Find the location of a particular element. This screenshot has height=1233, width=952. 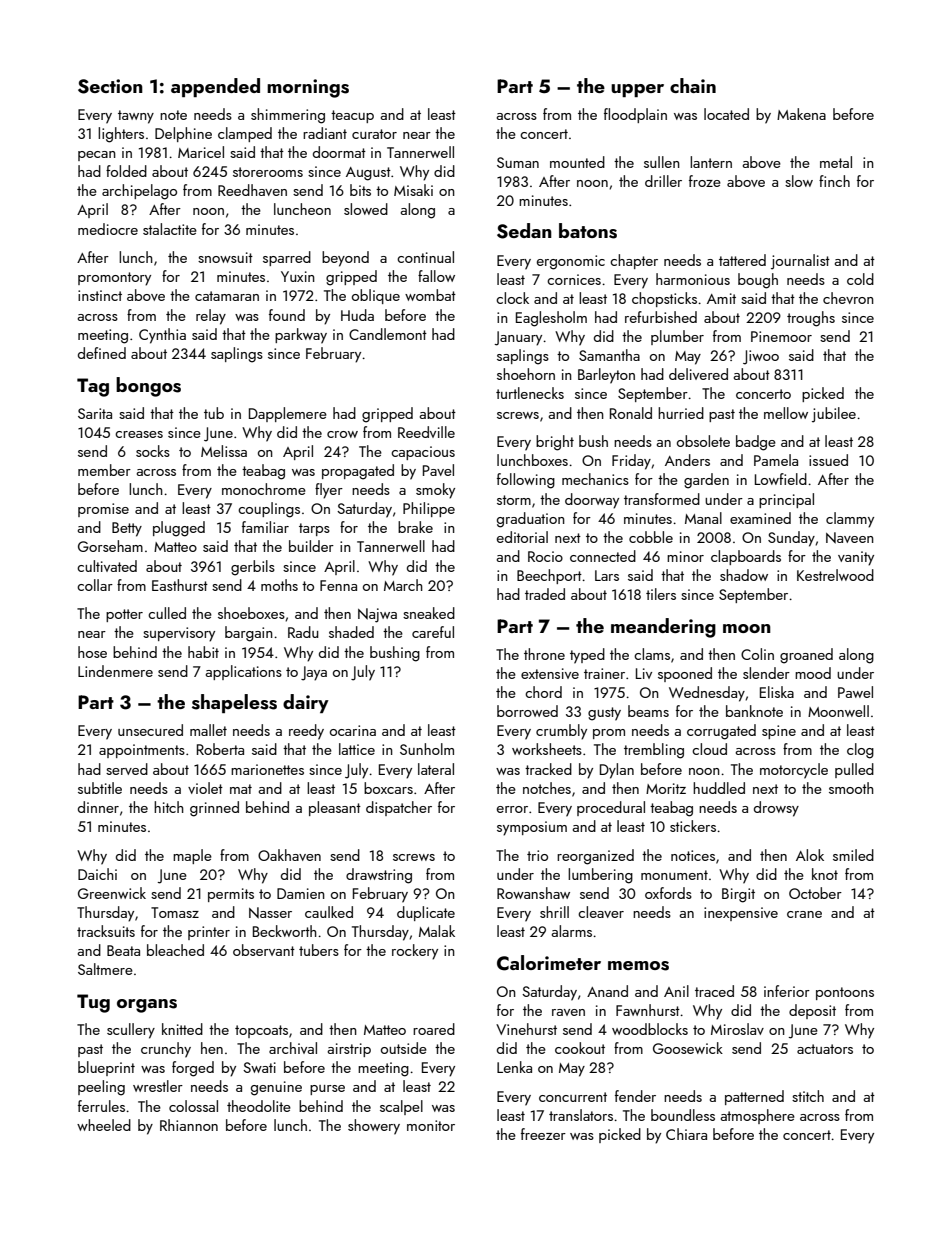

Section is located at coordinates (110, 86).
